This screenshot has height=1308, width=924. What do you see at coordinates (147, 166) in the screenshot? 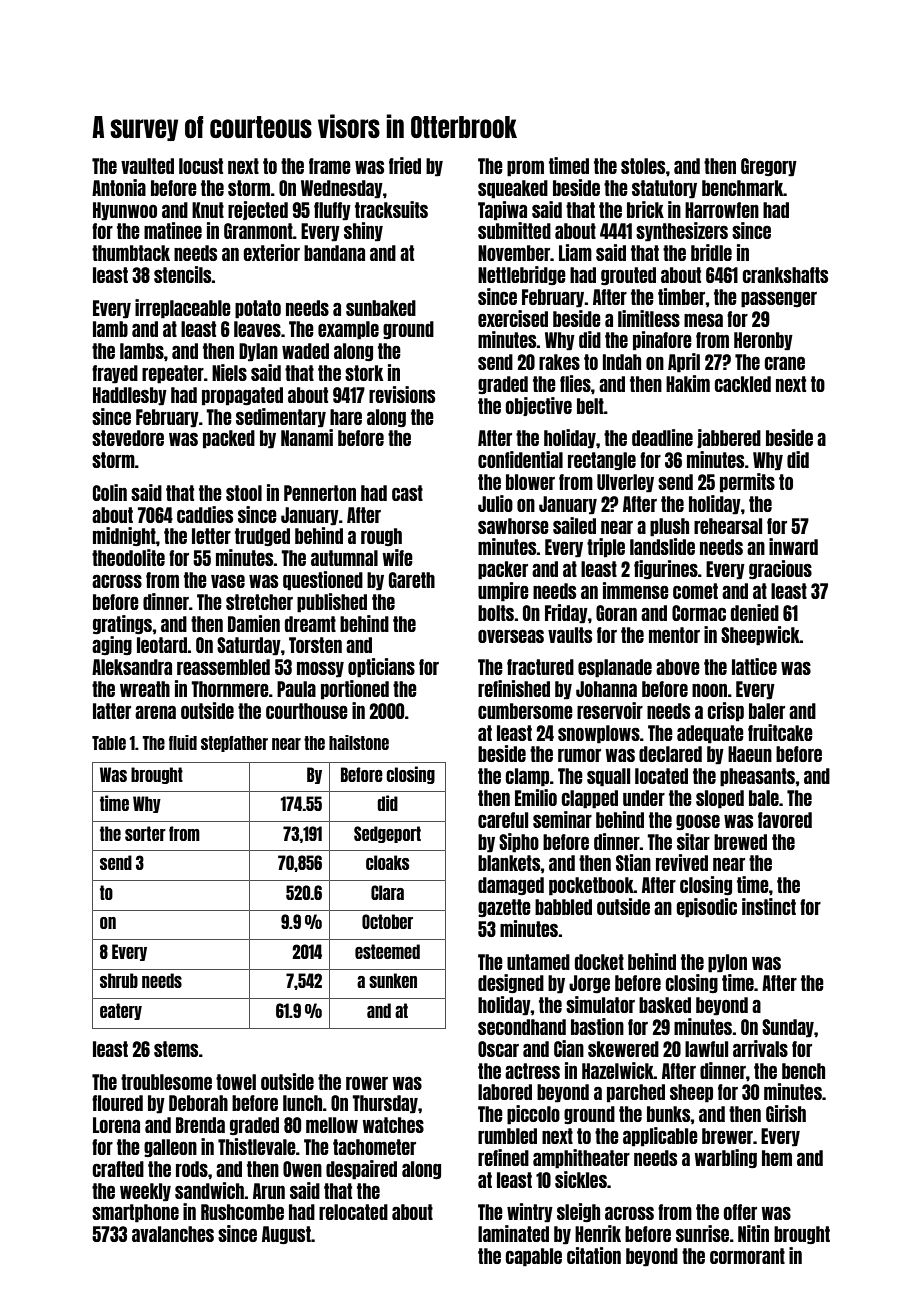
I see `vaulted` at bounding box center [147, 166].
